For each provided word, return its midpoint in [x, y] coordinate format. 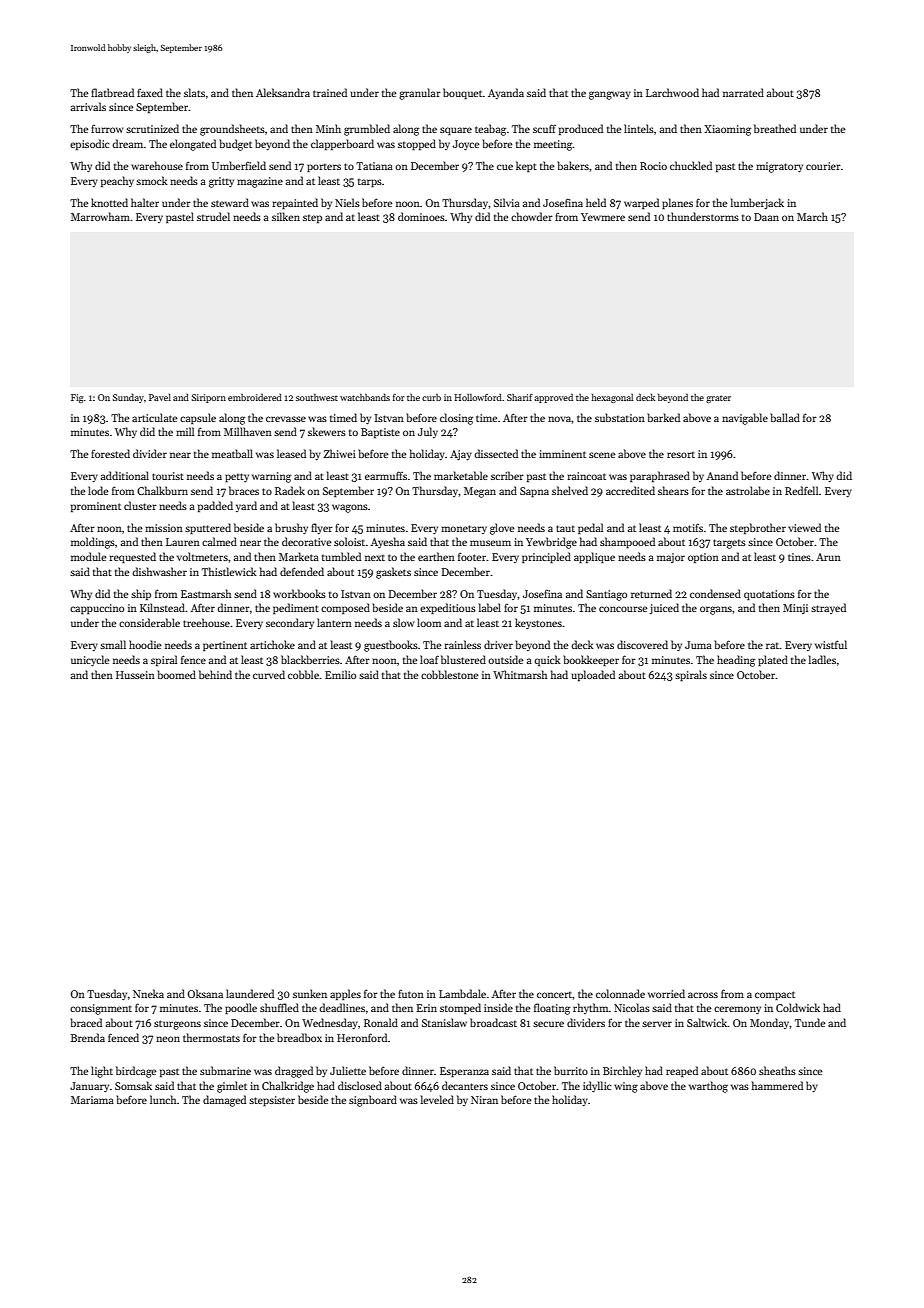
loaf [429, 659]
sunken [310, 993]
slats [194, 92]
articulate [154, 417]
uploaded [593, 675]
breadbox [299, 1037]
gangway [610, 95]
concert [555, 994]
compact [775, 995]
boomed [176, 674]
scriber [507, 475]
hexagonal [612, 398]
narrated [743, 92]
